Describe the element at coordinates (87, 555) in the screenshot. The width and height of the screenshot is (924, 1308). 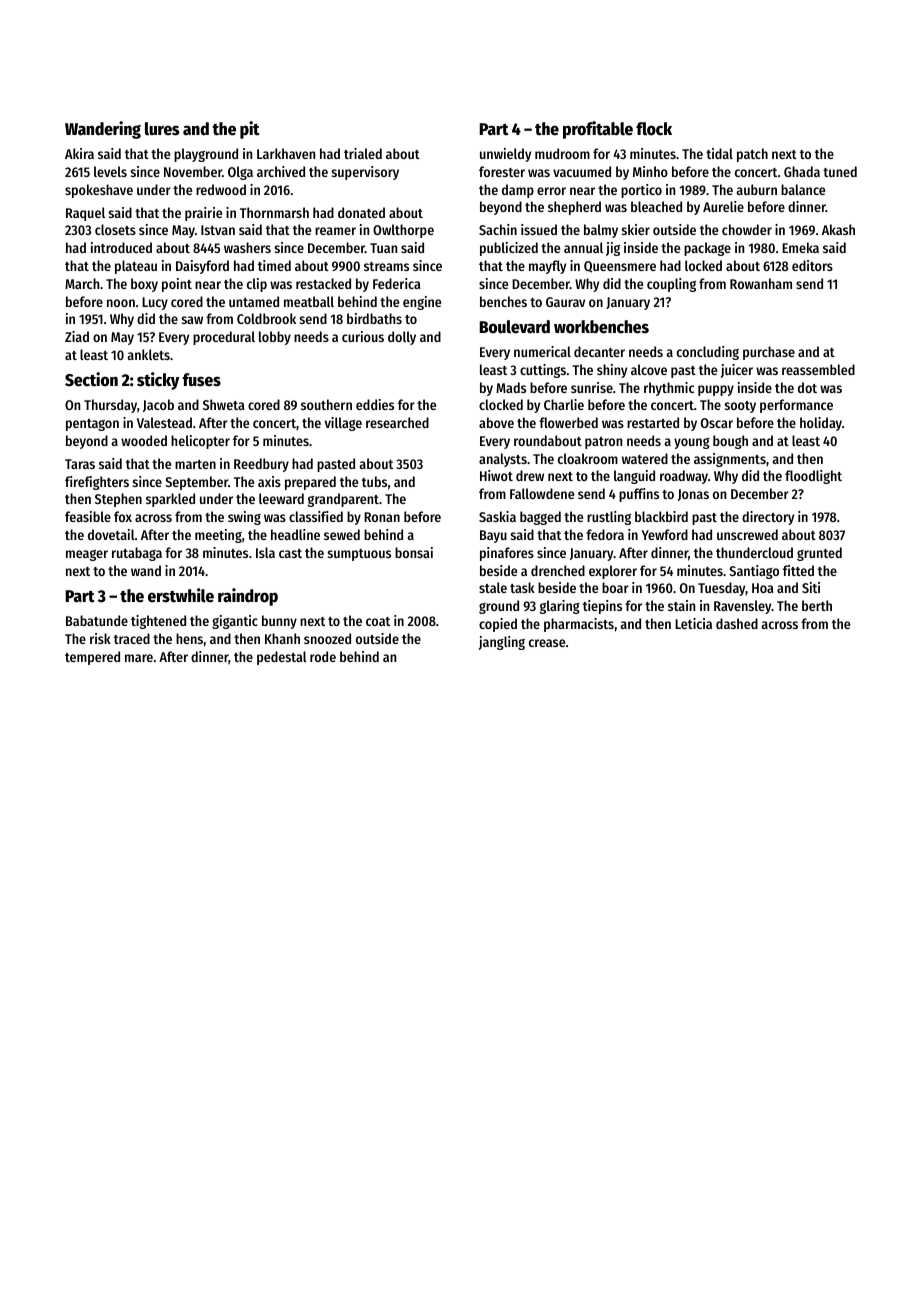
I see `meager` at that location.
